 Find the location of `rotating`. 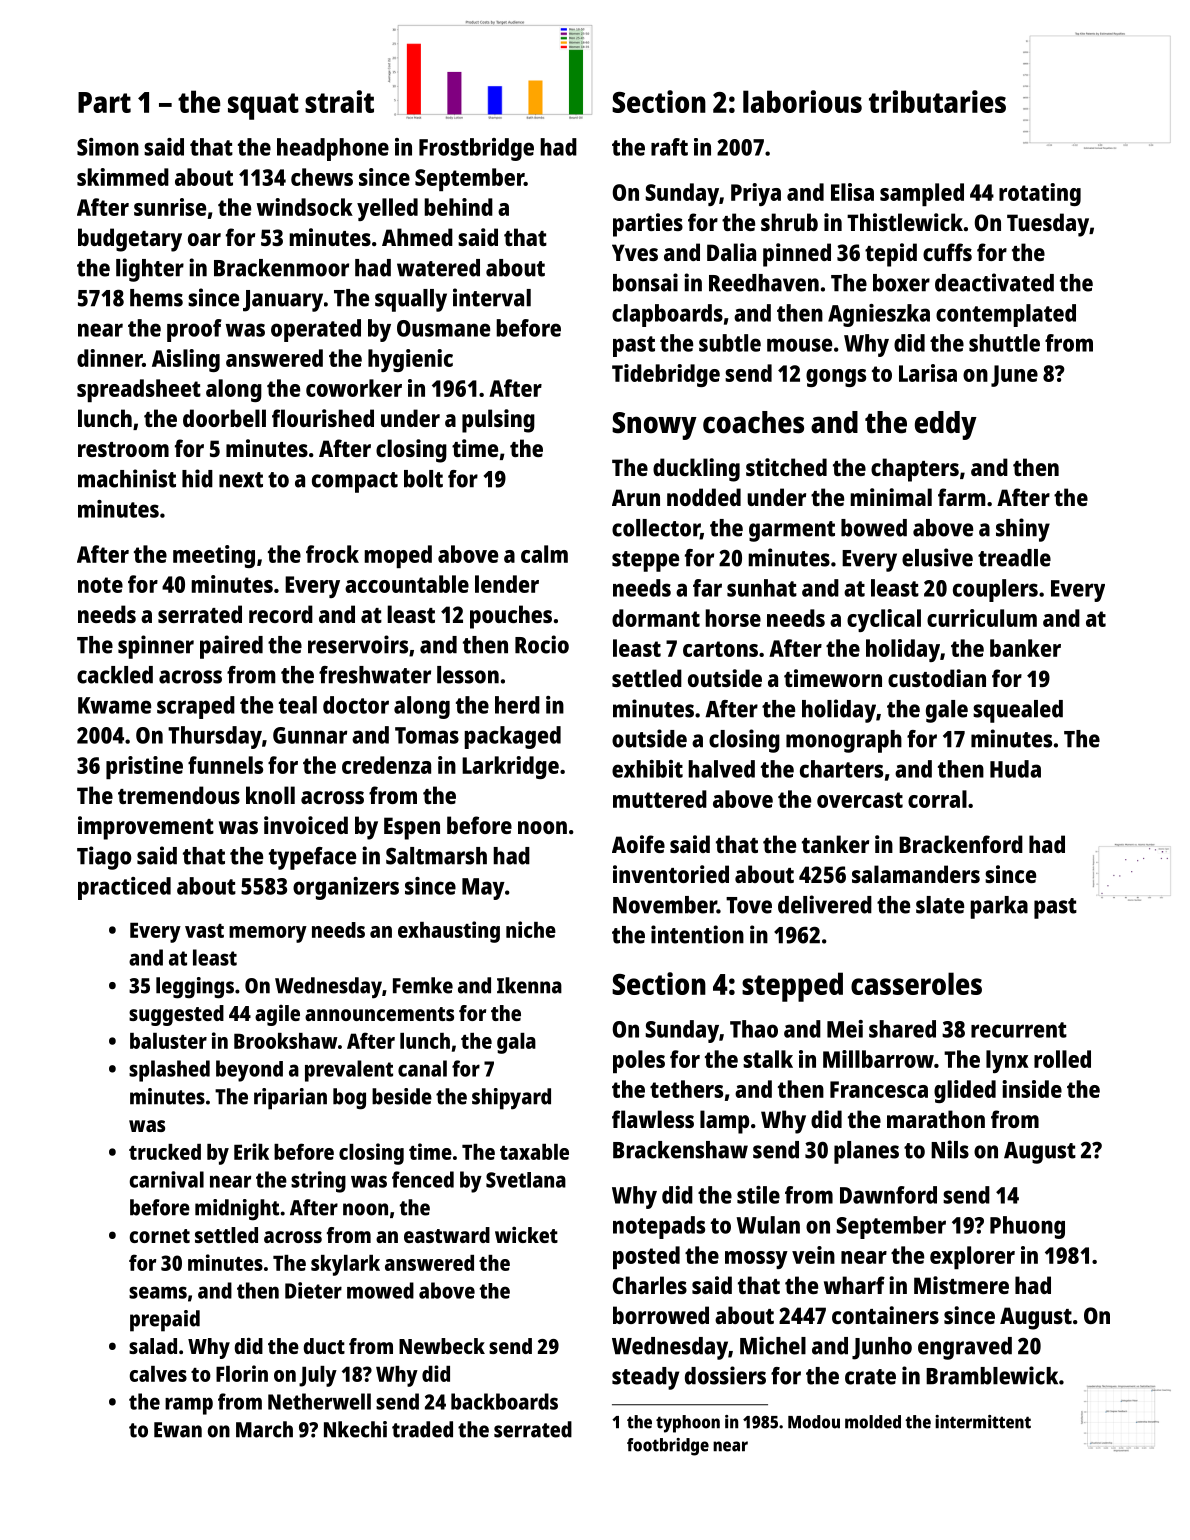

rotating is located at coordinates (1040, 194).
